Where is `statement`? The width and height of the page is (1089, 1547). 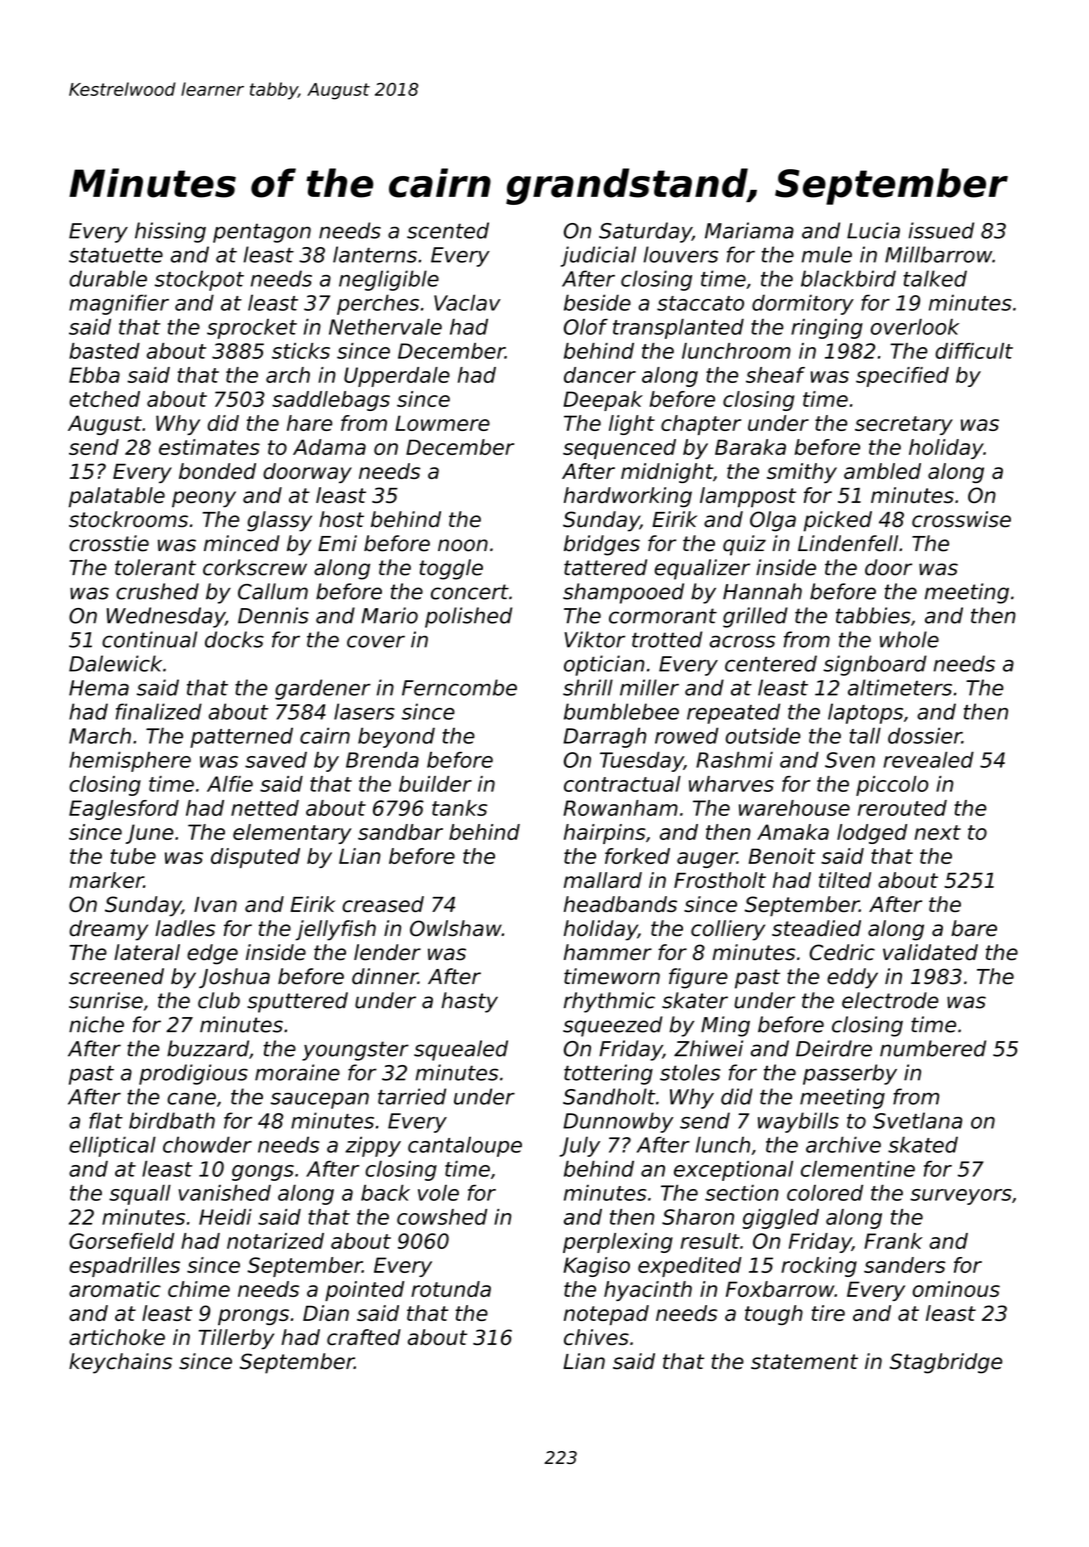 statement is located at coordinates (804, 1362).
